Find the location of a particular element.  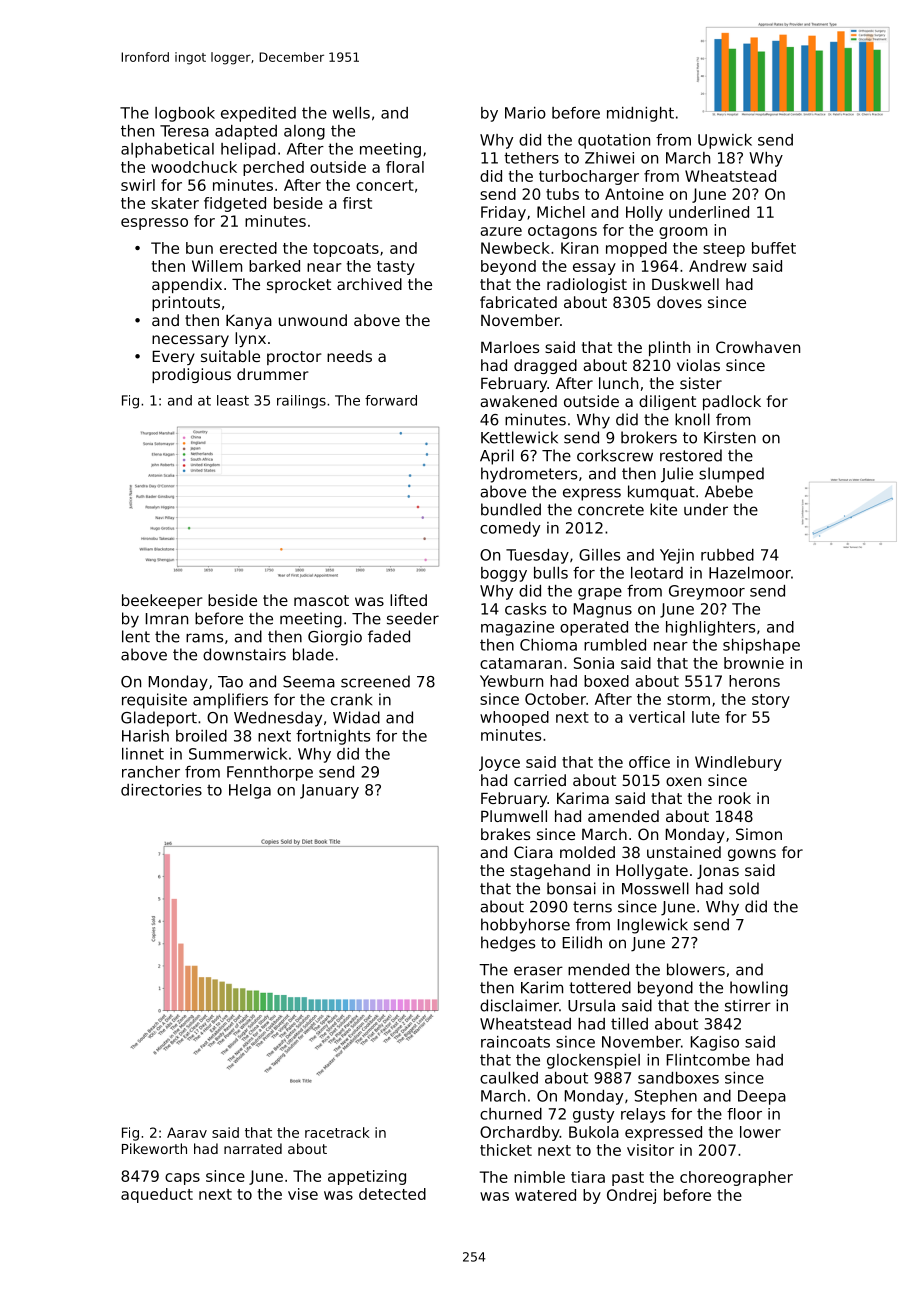

Upwick is located at coordinates (725, 141).
